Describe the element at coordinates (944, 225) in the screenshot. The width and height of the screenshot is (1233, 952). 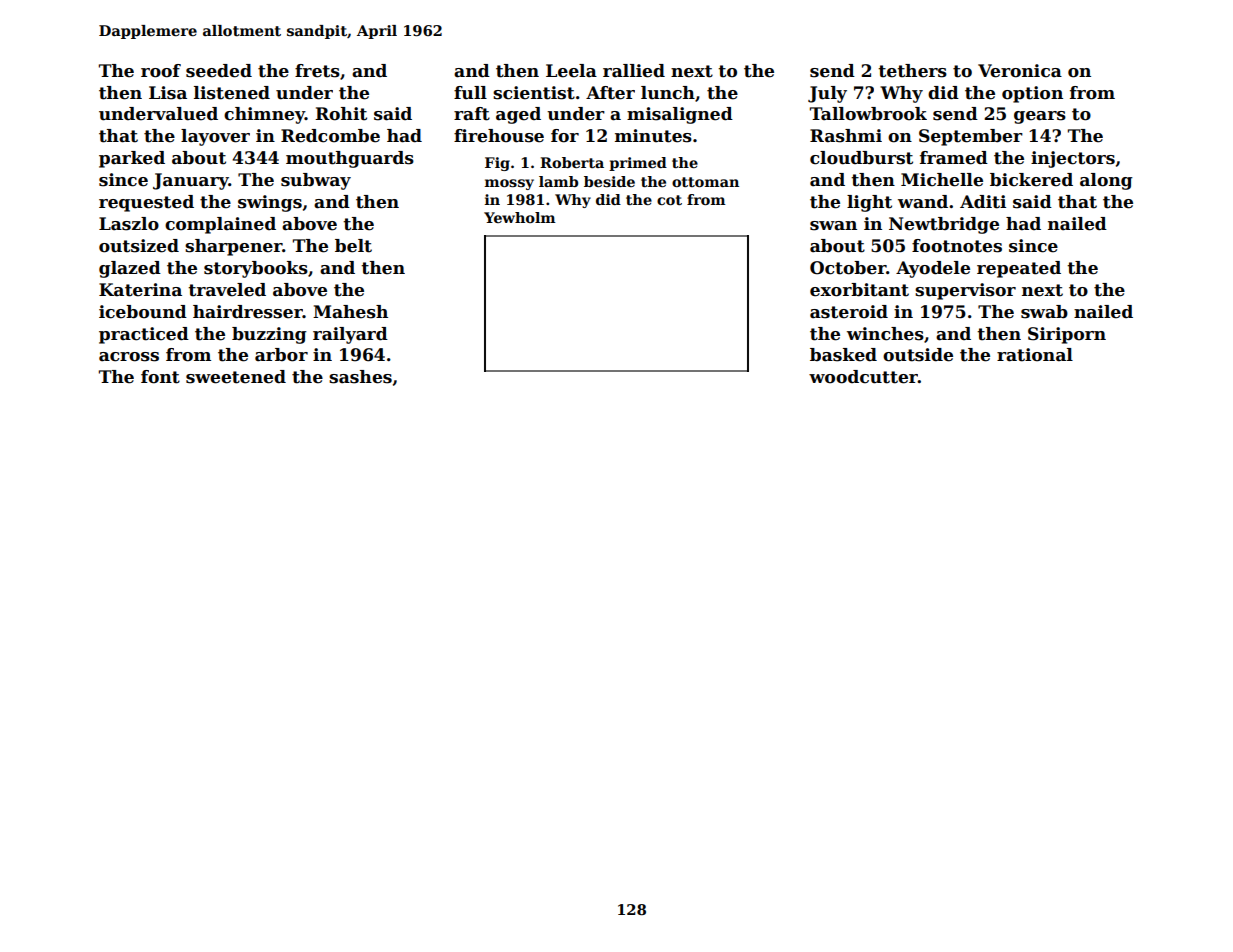
I see `Newtbridge` at that location.
